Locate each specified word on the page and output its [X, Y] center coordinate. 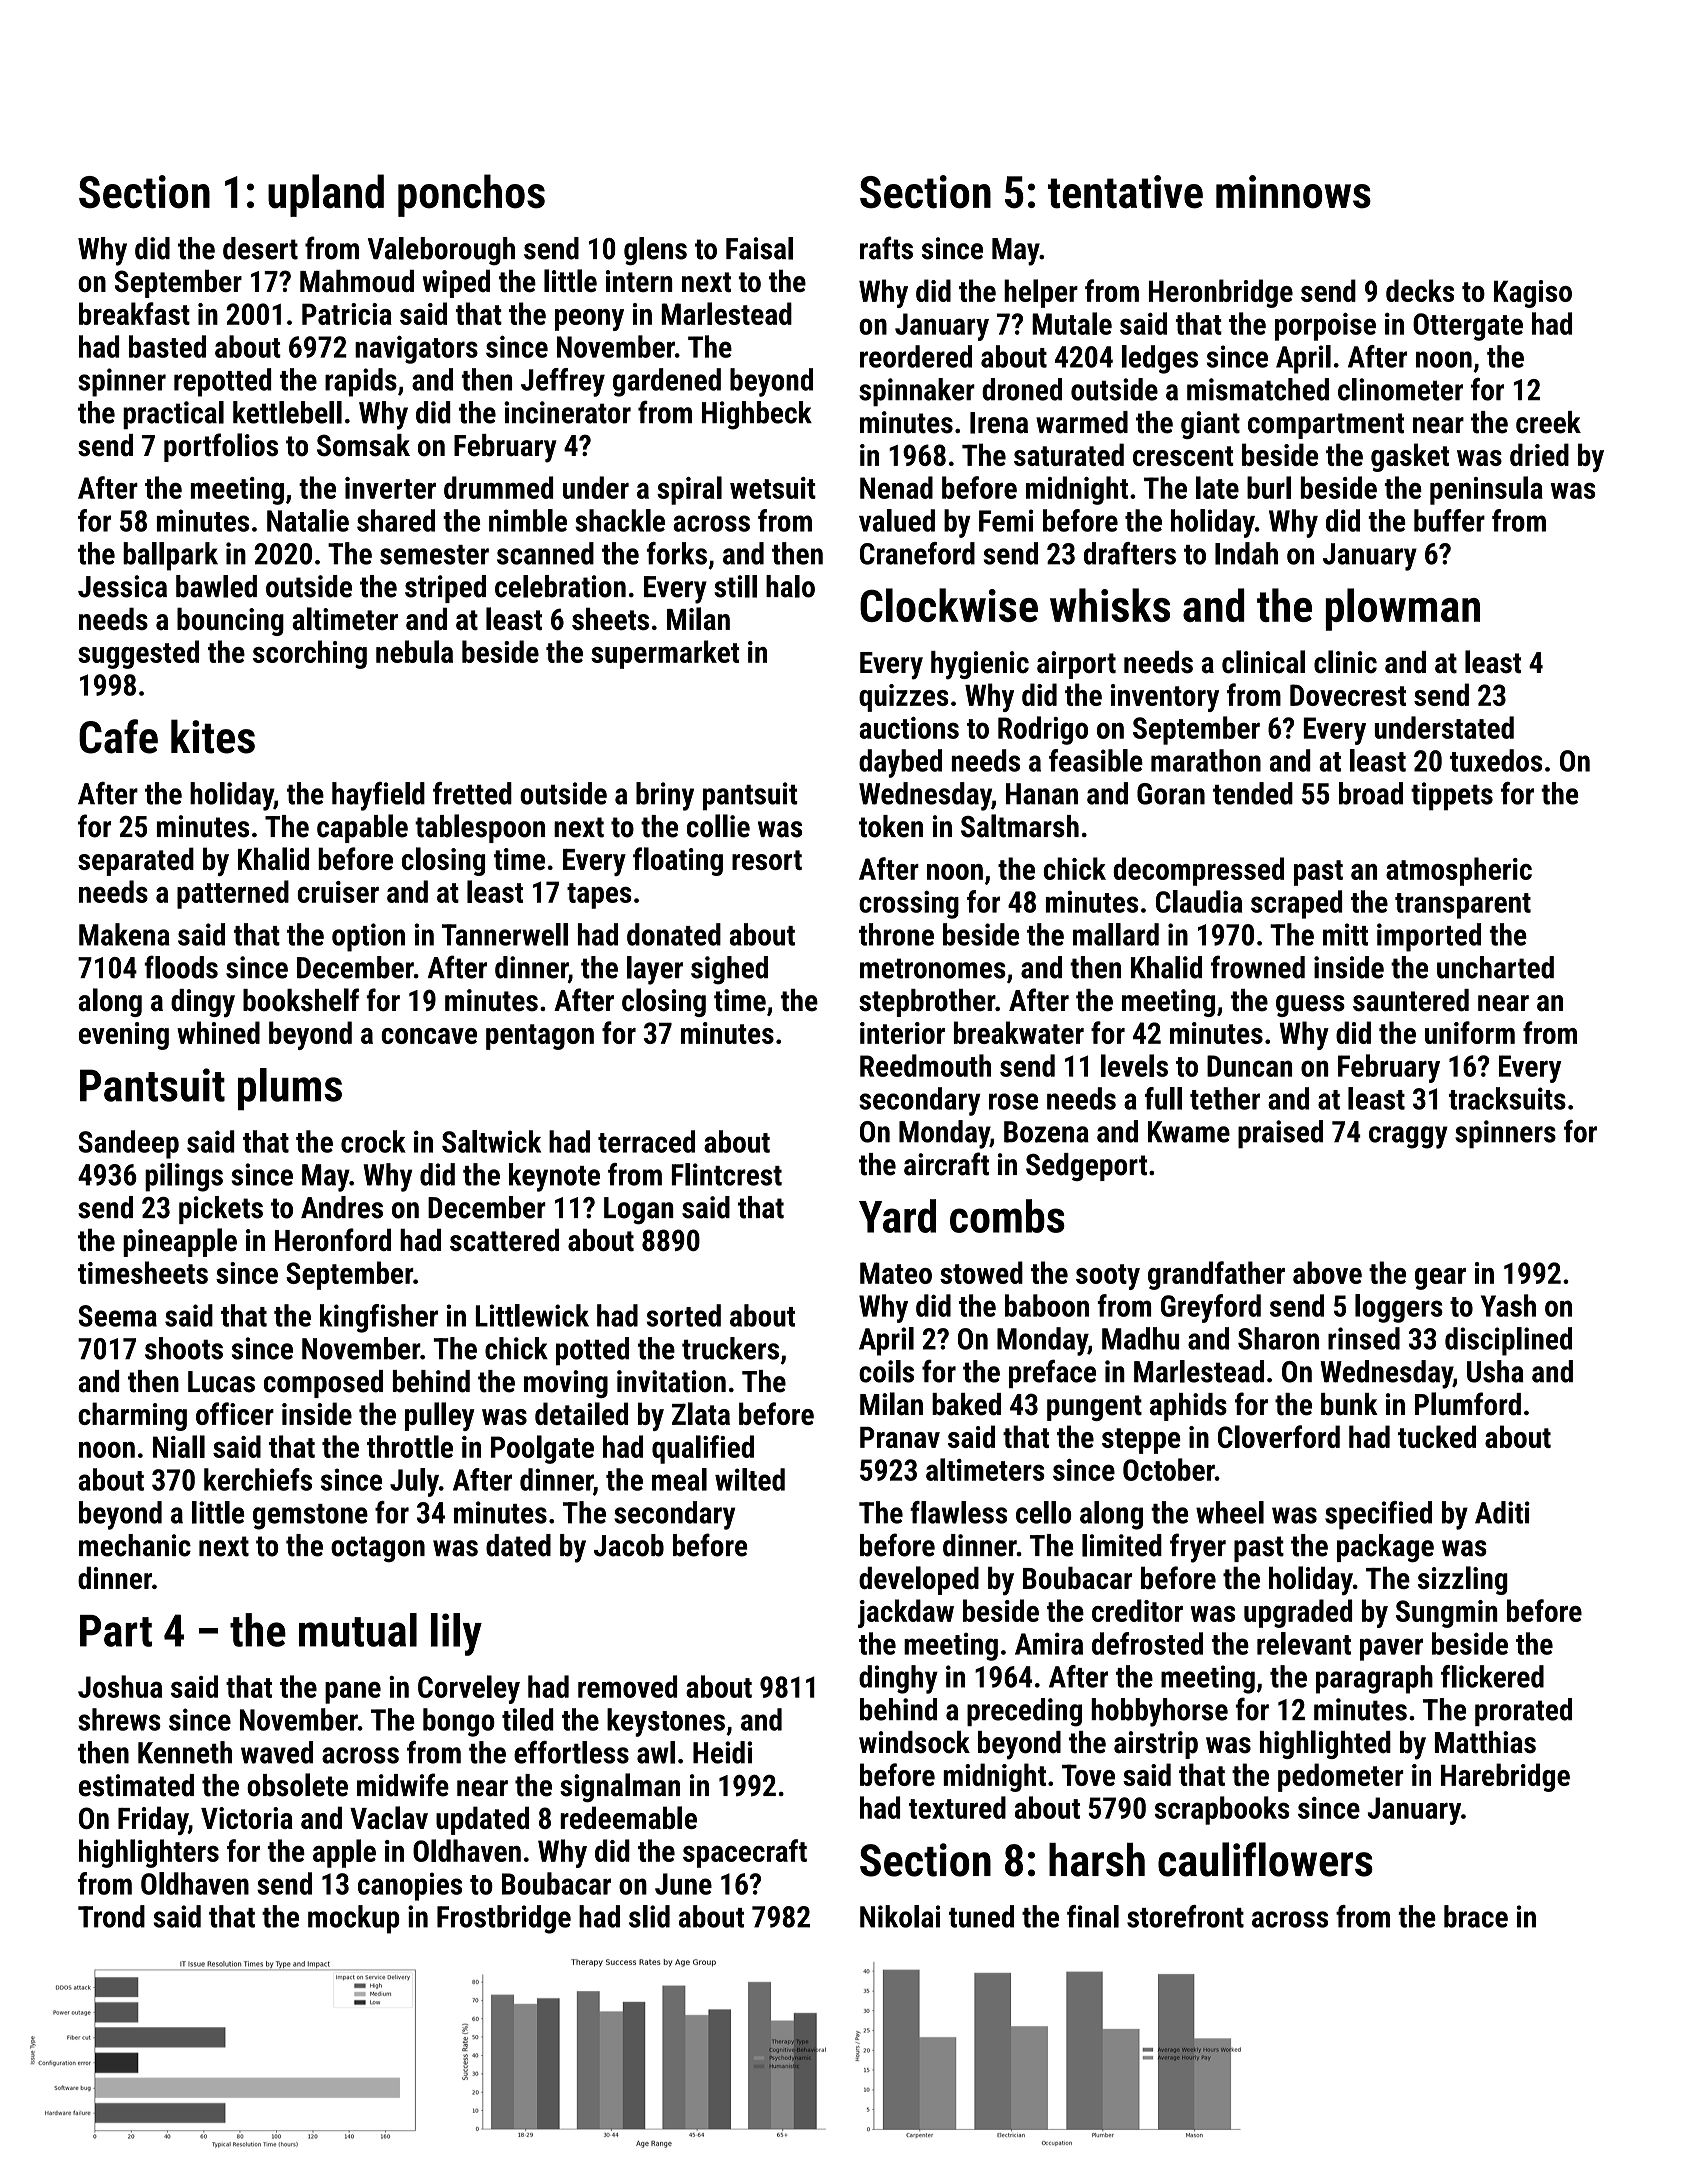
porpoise [1325, 327]
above [1327, 1272]
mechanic [135, 1545]
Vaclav [389, 1817]
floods [181, 967]
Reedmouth [925, 1065]
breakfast [134, 313]
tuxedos [1496, 760]
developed [919, 1580]
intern [639, 281]
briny [665, 796]
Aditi [1502, 1512]
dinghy [898, 1679]
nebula [414, 651]
